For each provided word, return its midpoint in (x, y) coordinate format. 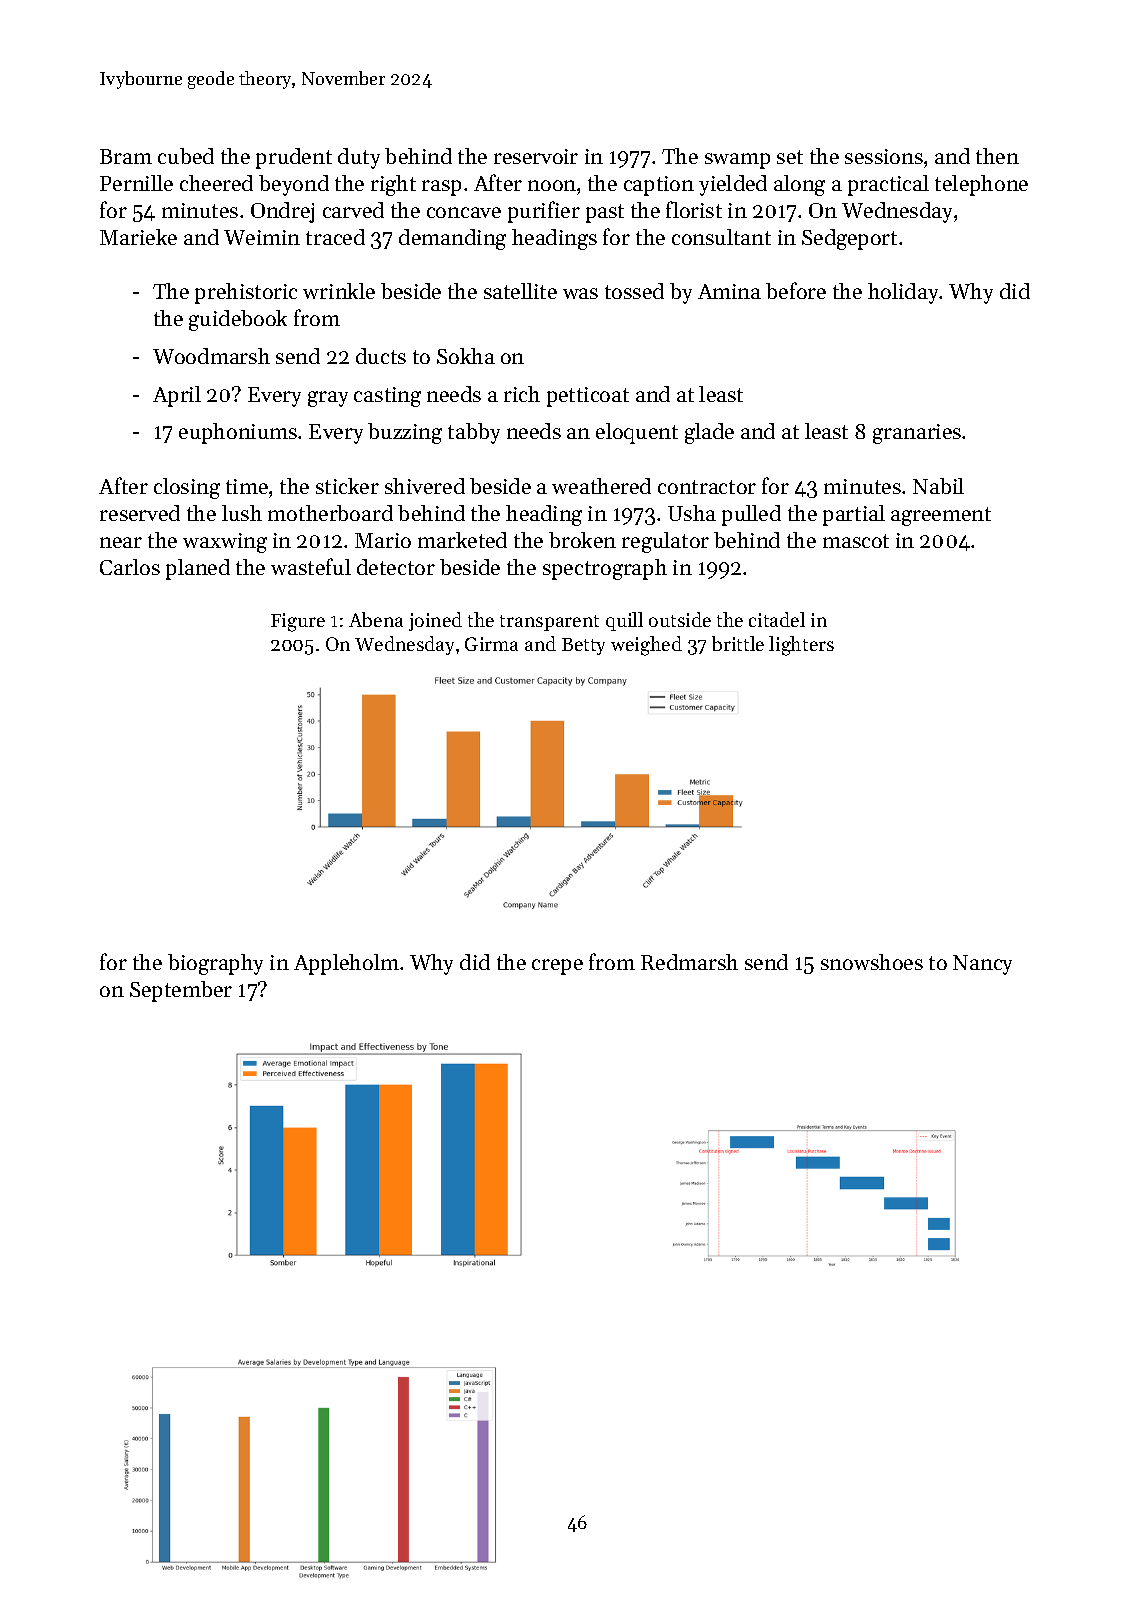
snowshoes (872, 962)
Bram (126, 156)
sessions (884, 156)
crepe (557, 967)
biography (215, 964)
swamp (737, 161)
